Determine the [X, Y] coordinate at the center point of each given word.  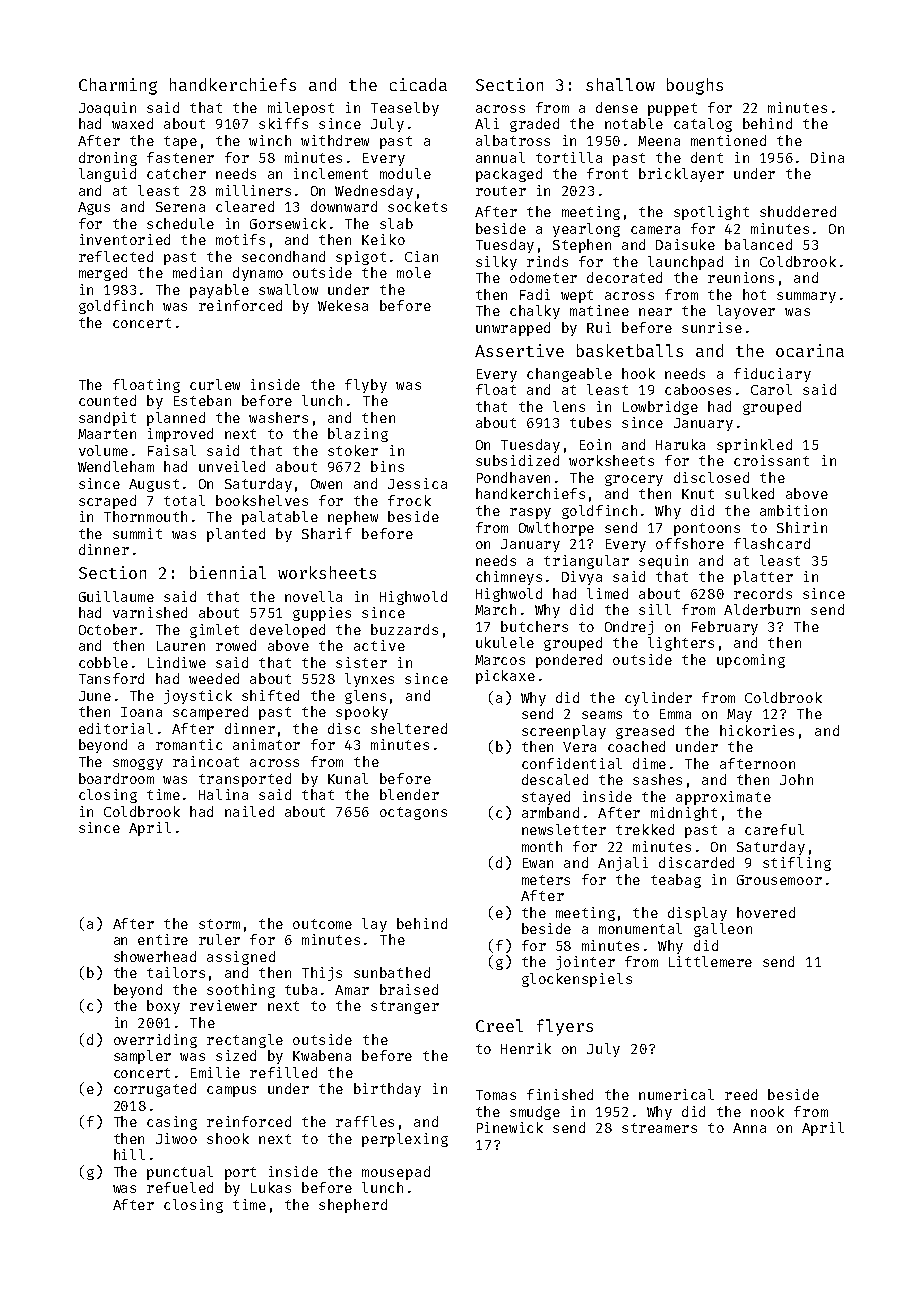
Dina [827, 157]
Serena [180, 207]
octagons [413, 813]
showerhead [155, 956]
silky [496, 263]
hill [129, 1154]
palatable [280, 518]
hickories [757, 730]
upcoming [751, 661]
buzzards [404, 629]
